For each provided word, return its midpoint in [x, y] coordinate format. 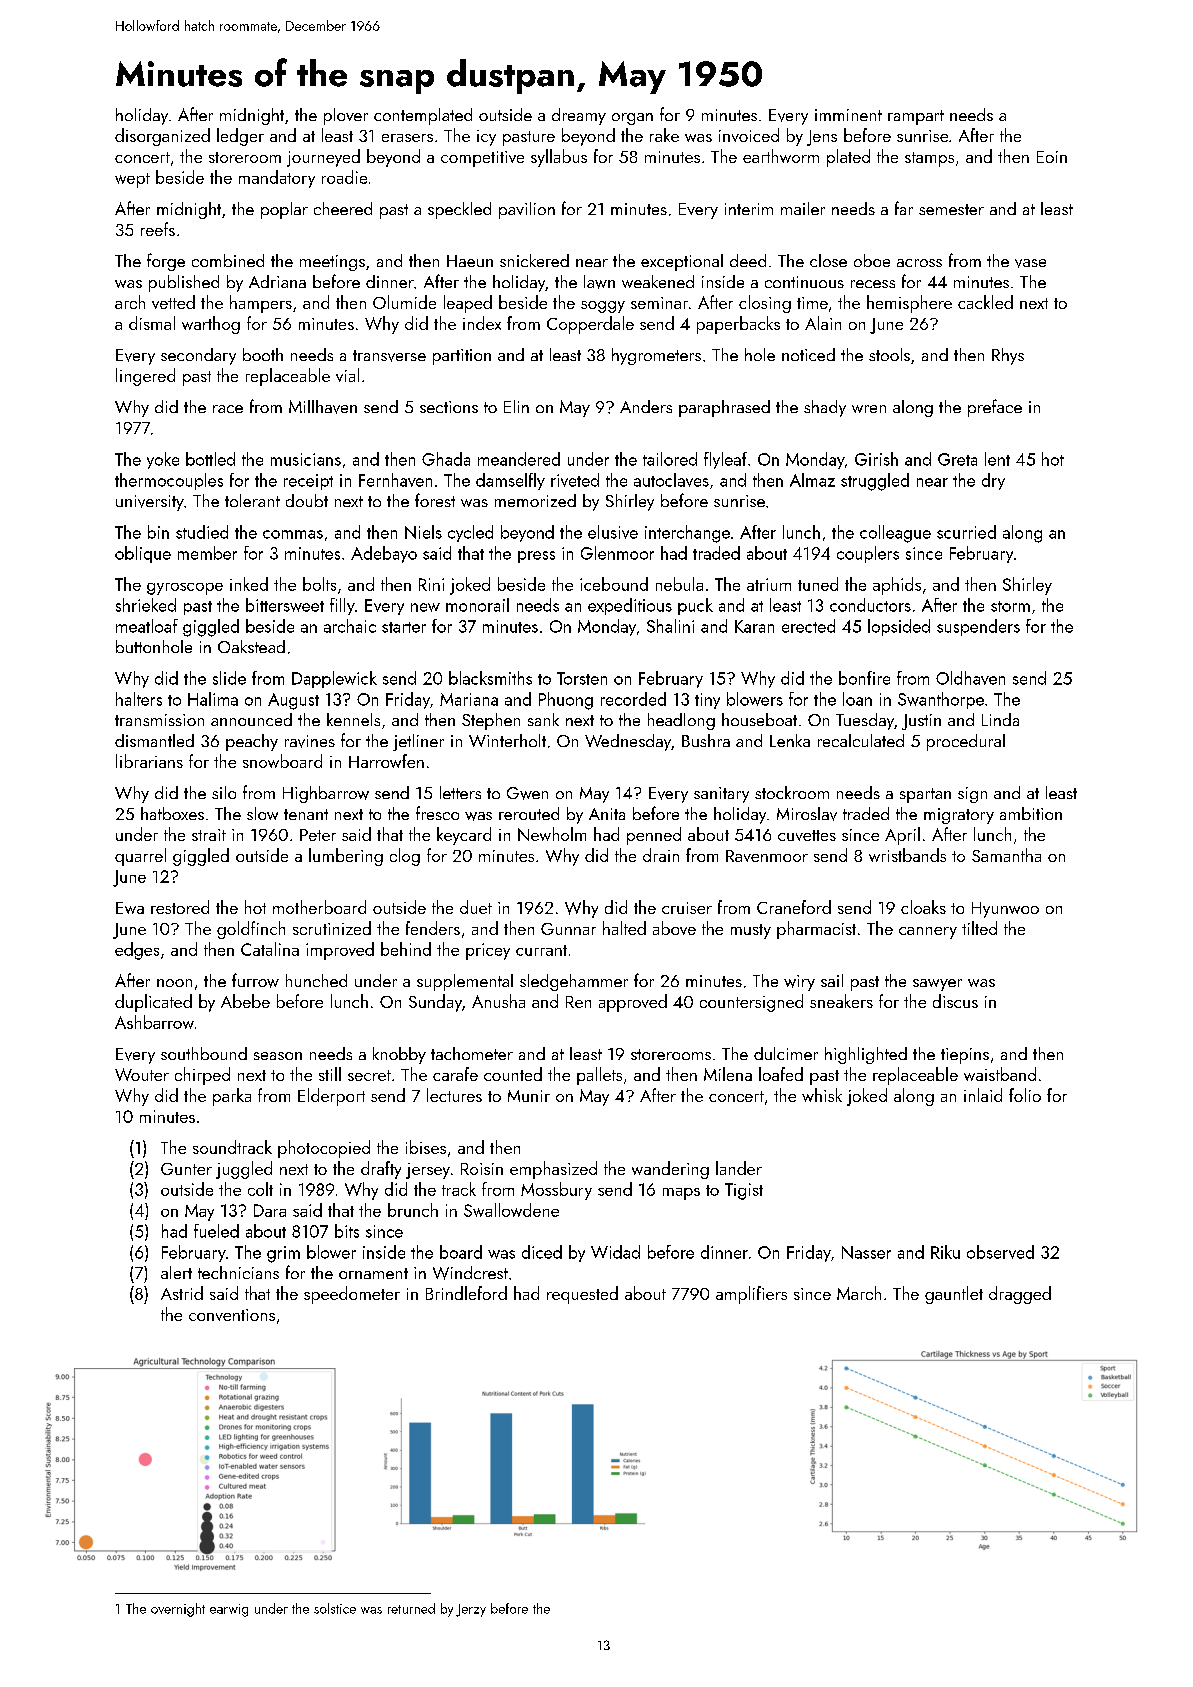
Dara [270, 1210]
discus [955, 1001]
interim [749, 209]
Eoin [1052, 157]
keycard [464, 836]
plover [346, 116]
